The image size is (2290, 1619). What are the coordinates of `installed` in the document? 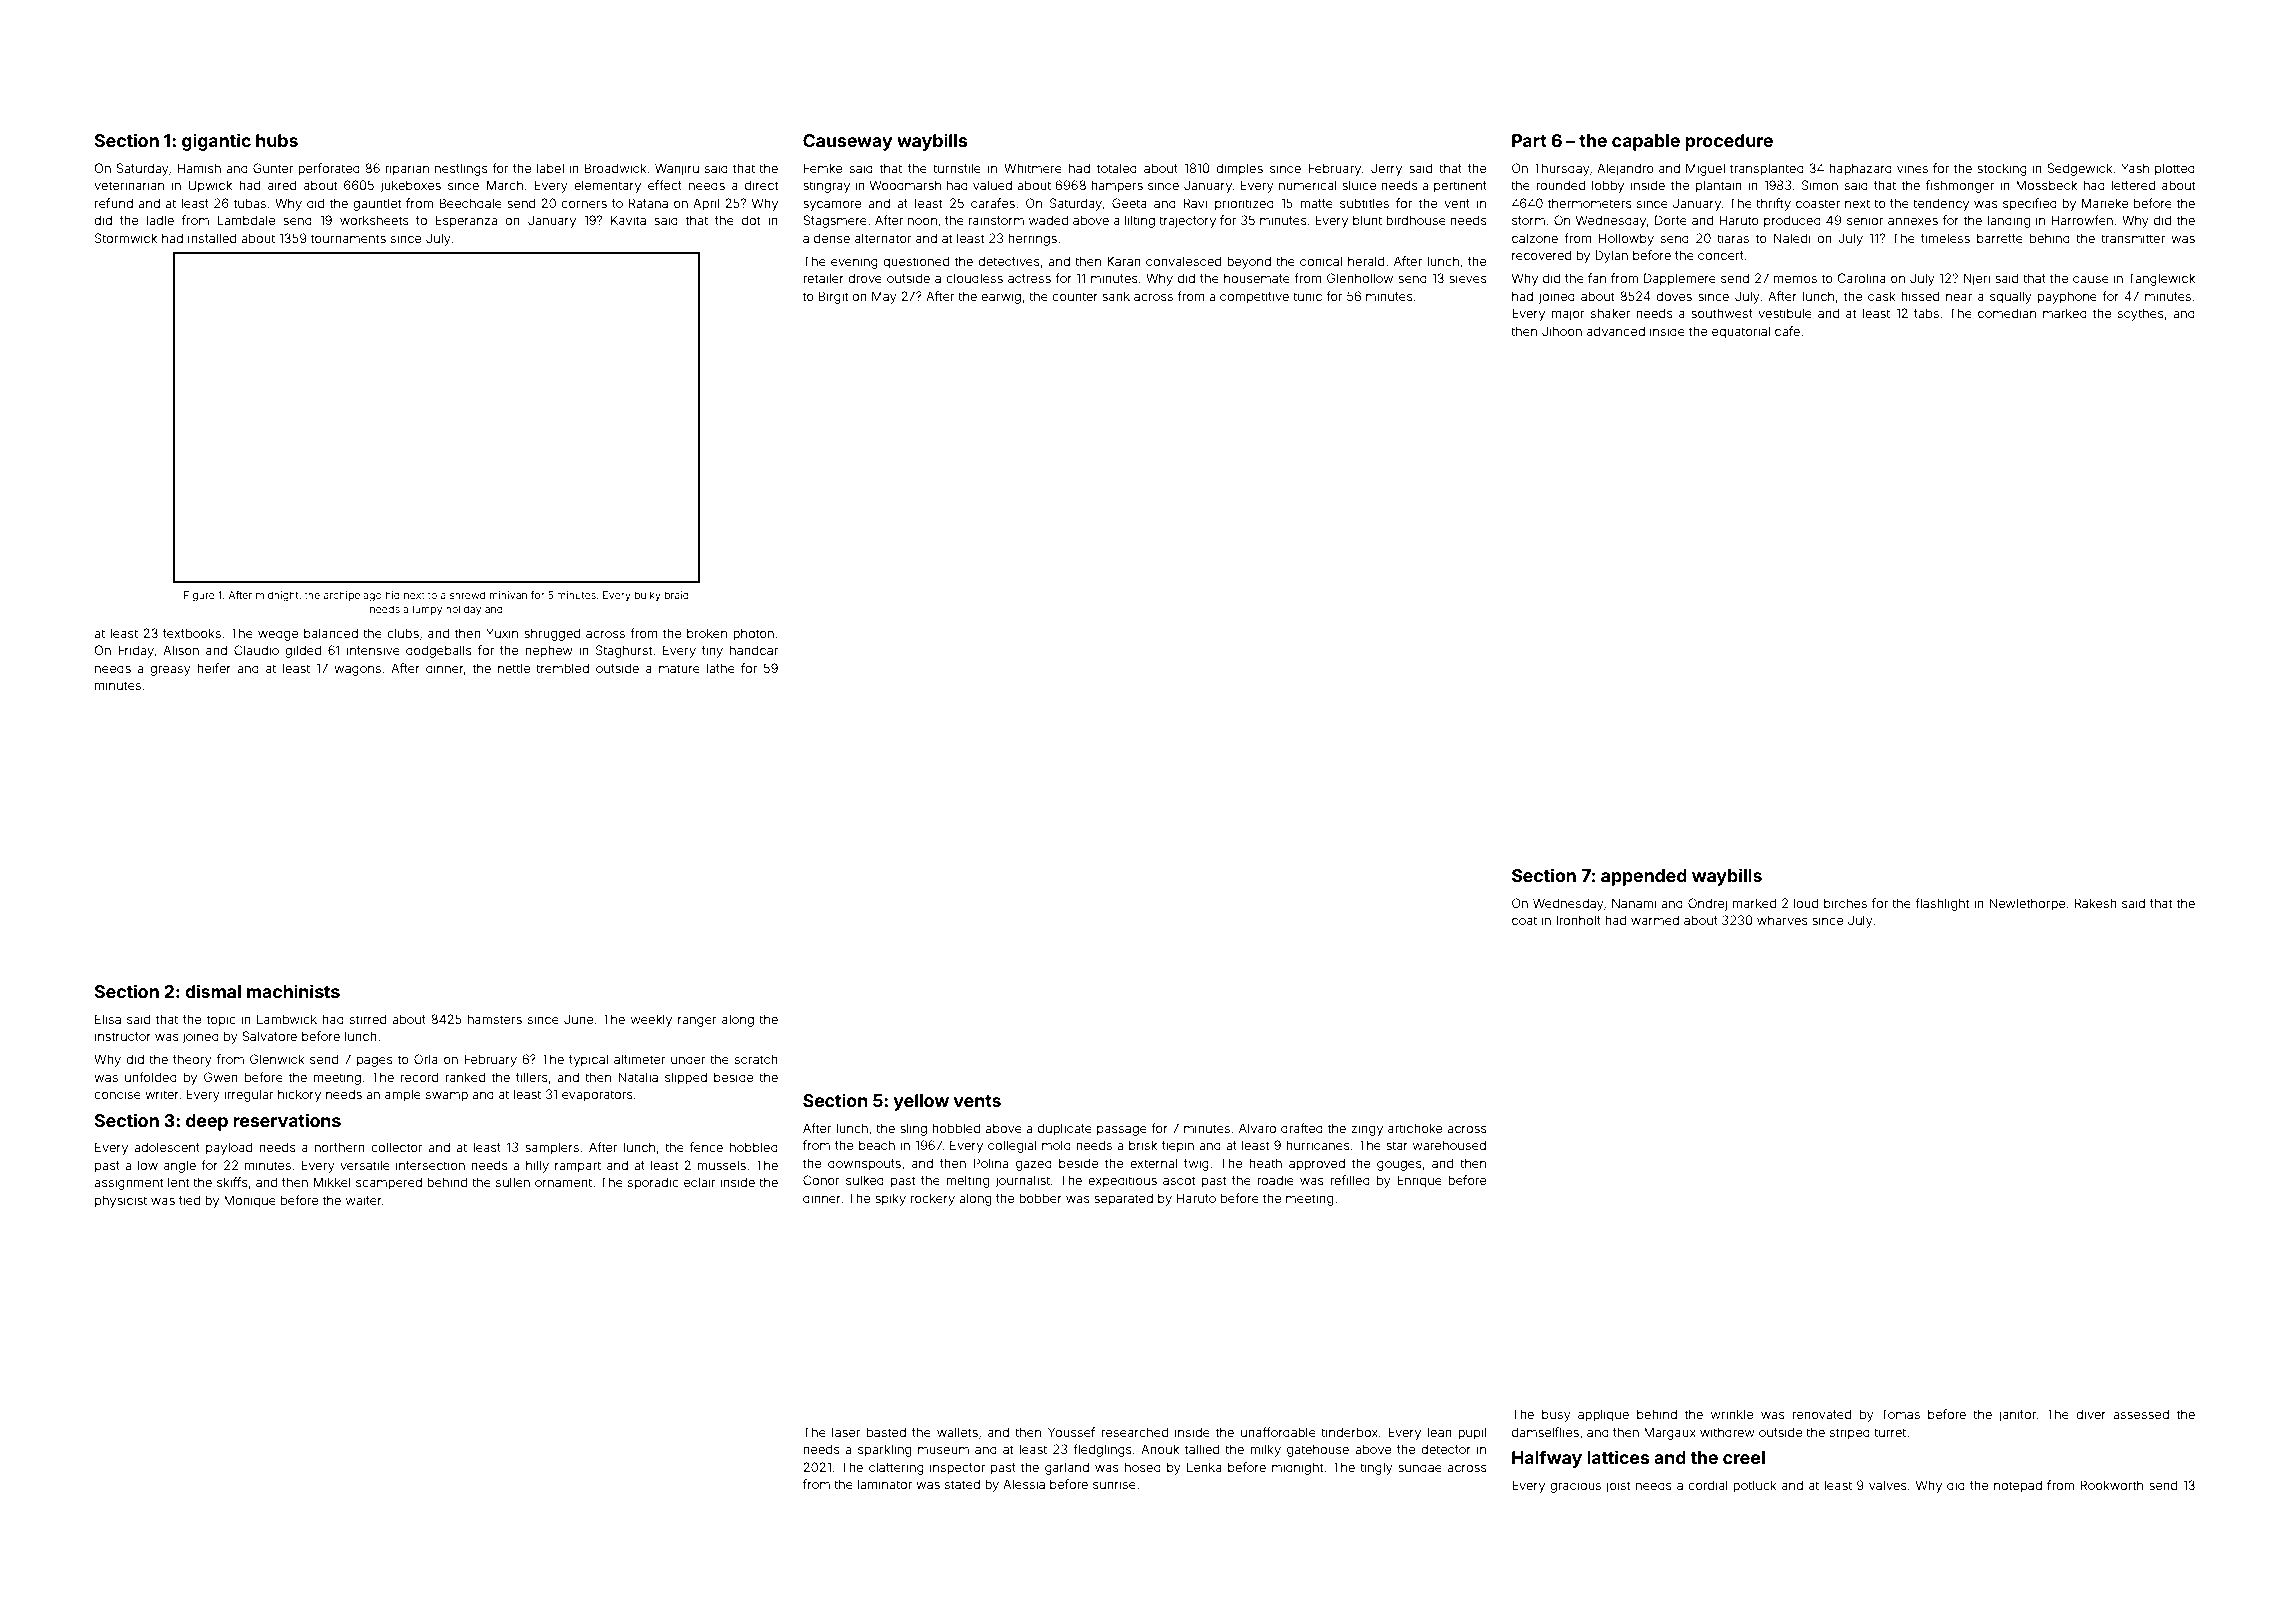 It's located at (212, 238).
